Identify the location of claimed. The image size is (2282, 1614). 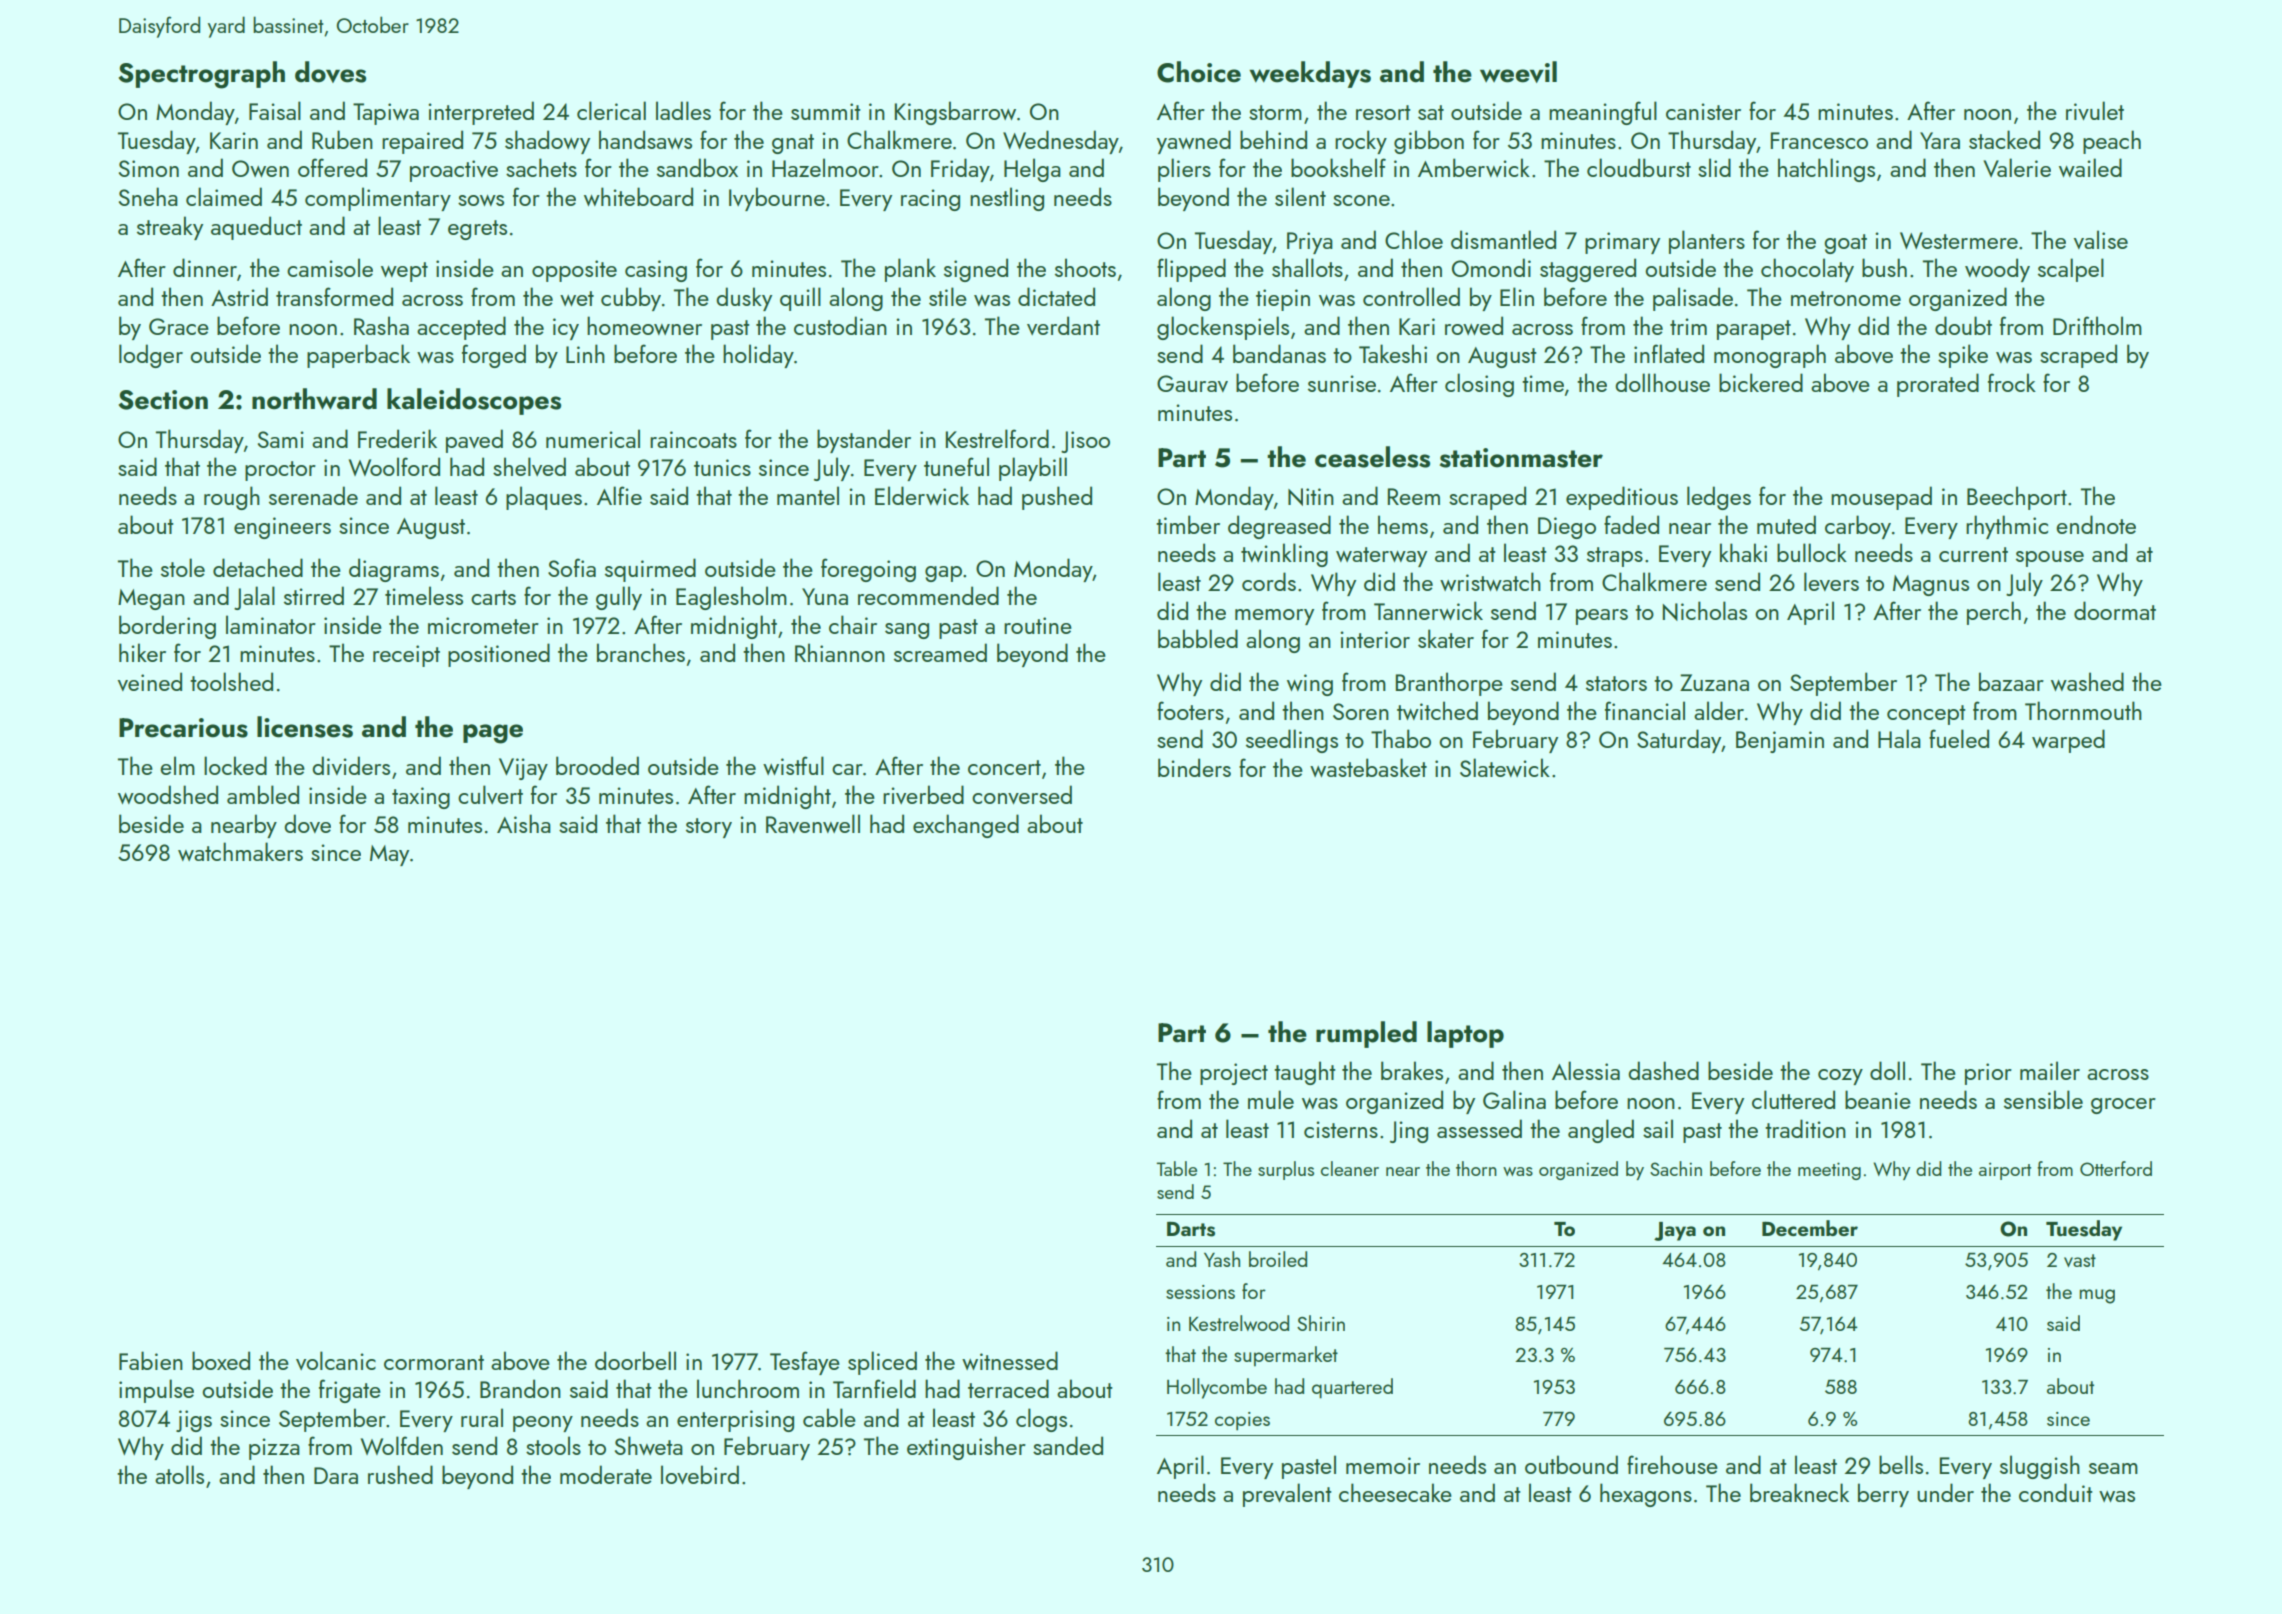
(224, 196).
